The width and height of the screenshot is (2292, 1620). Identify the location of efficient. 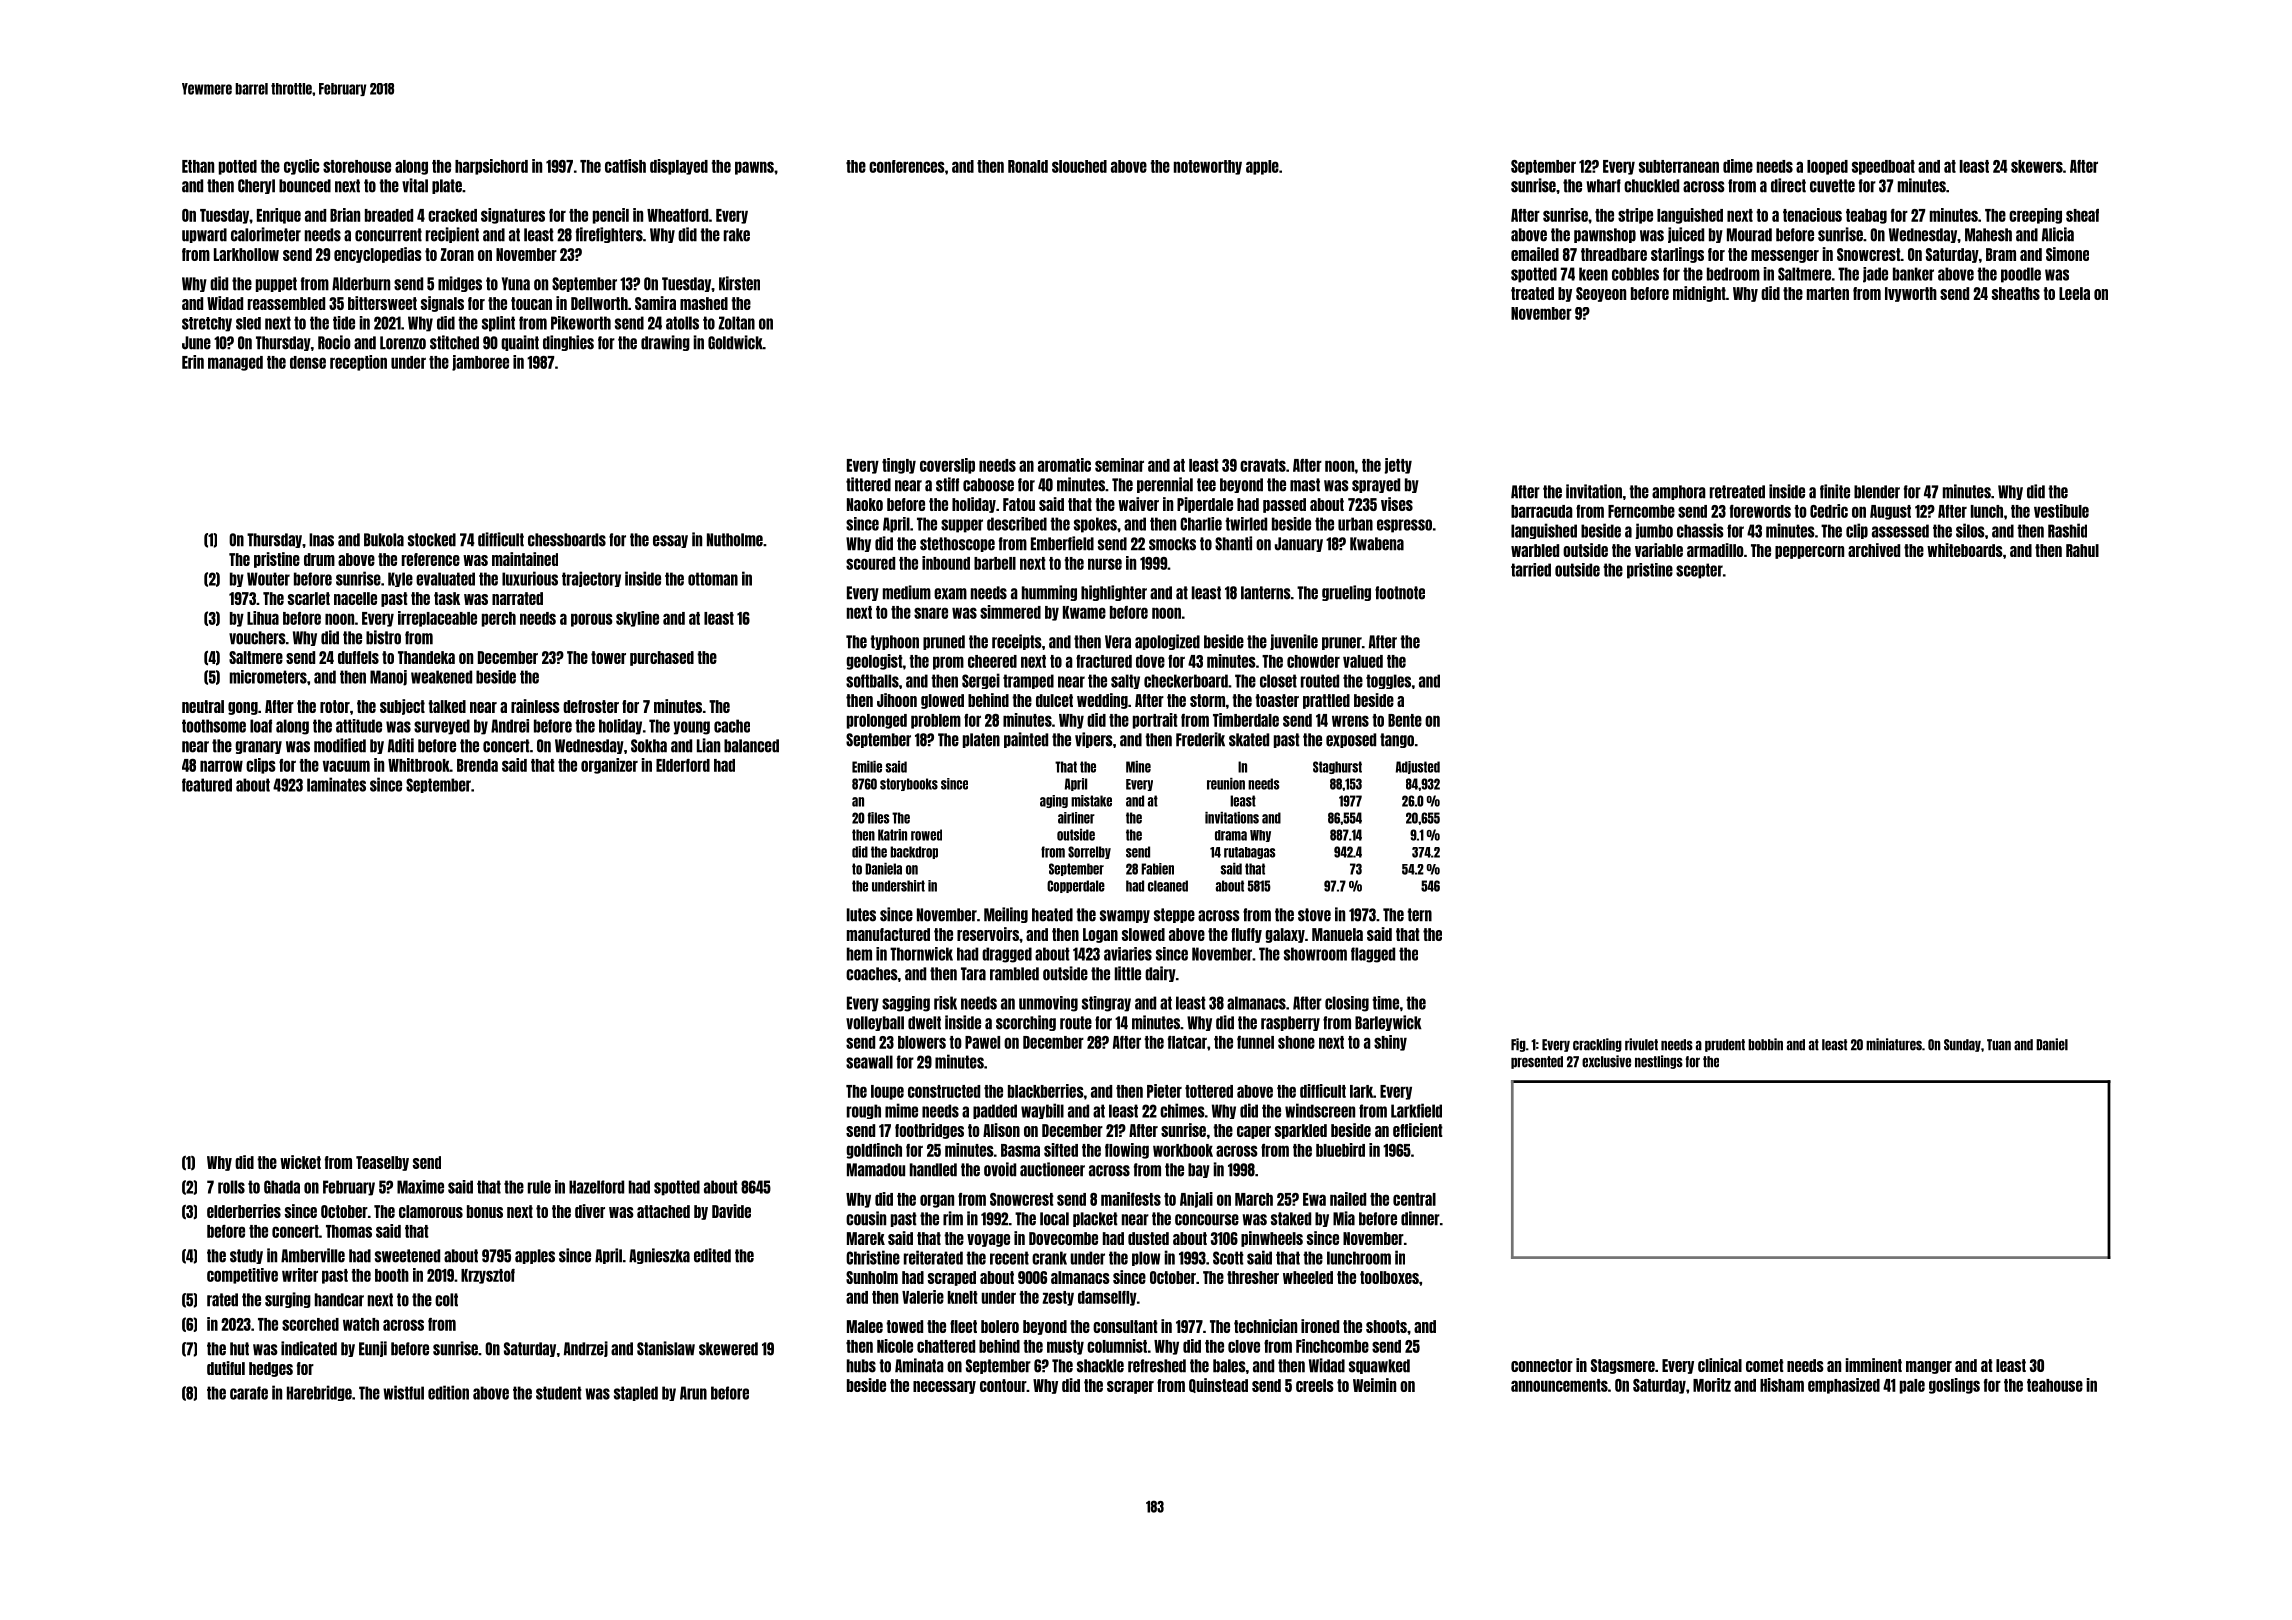
(1418, 1130).
